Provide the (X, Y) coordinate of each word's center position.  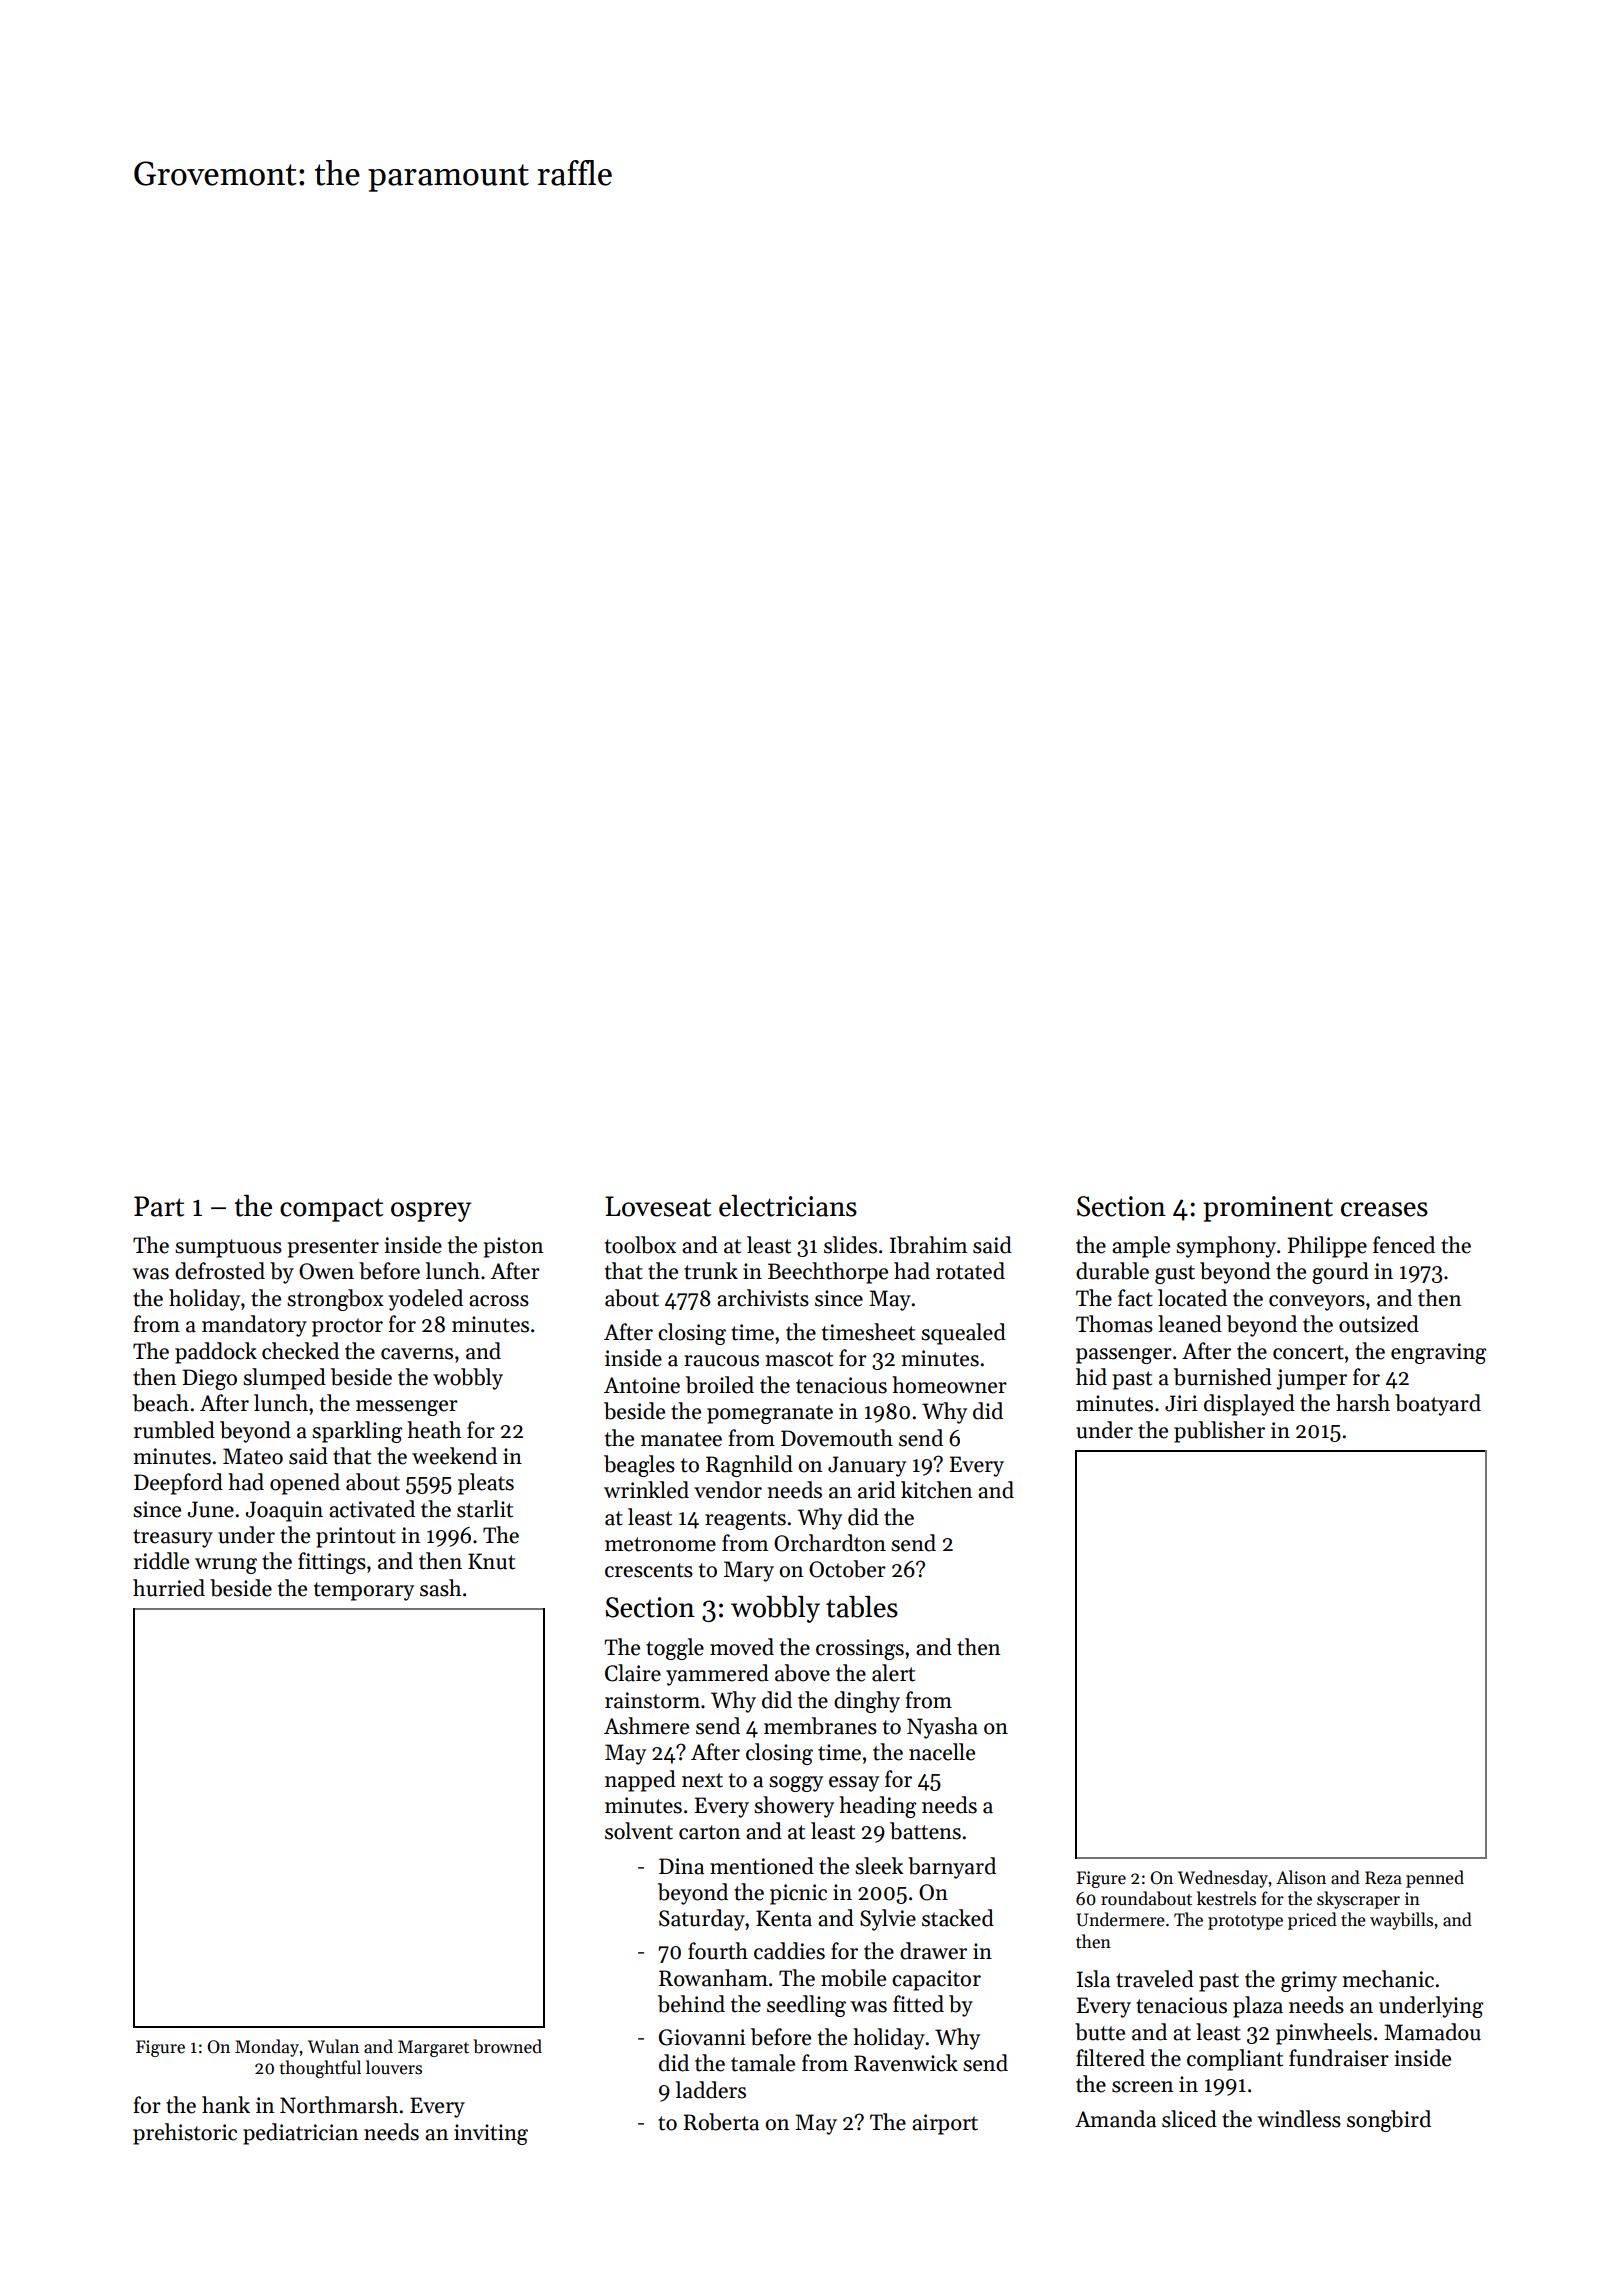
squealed (963, 1334)
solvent (639, 1831)
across (499, 1301)
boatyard (1438, 1405)
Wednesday (1223, 1879)
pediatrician (300, 2134)
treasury (173, 1538)
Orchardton (830, 1543)
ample (1141, 1247)
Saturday (702, 1920)
